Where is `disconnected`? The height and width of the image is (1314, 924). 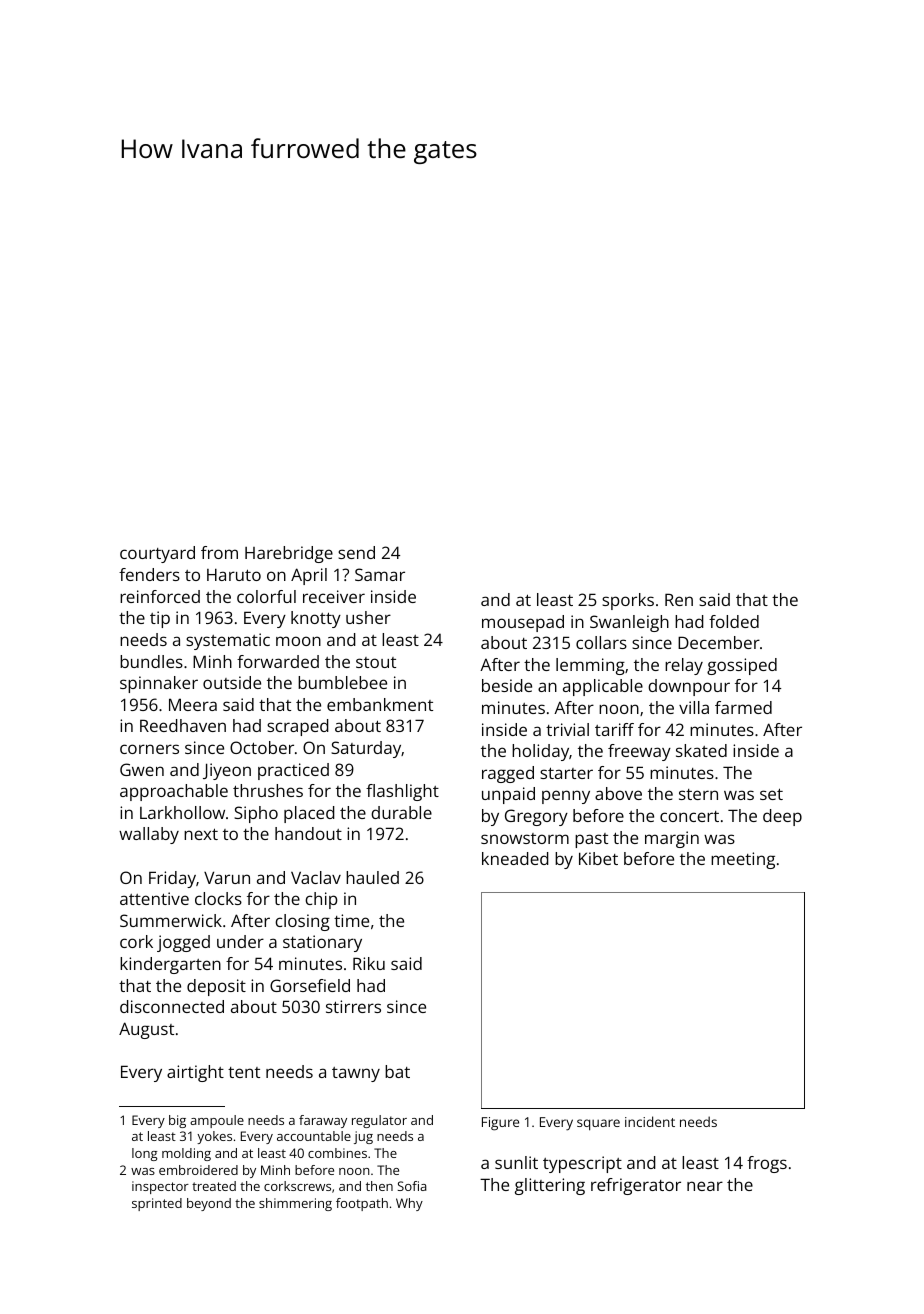
disconnected is located at coordinates (172, 1006).
